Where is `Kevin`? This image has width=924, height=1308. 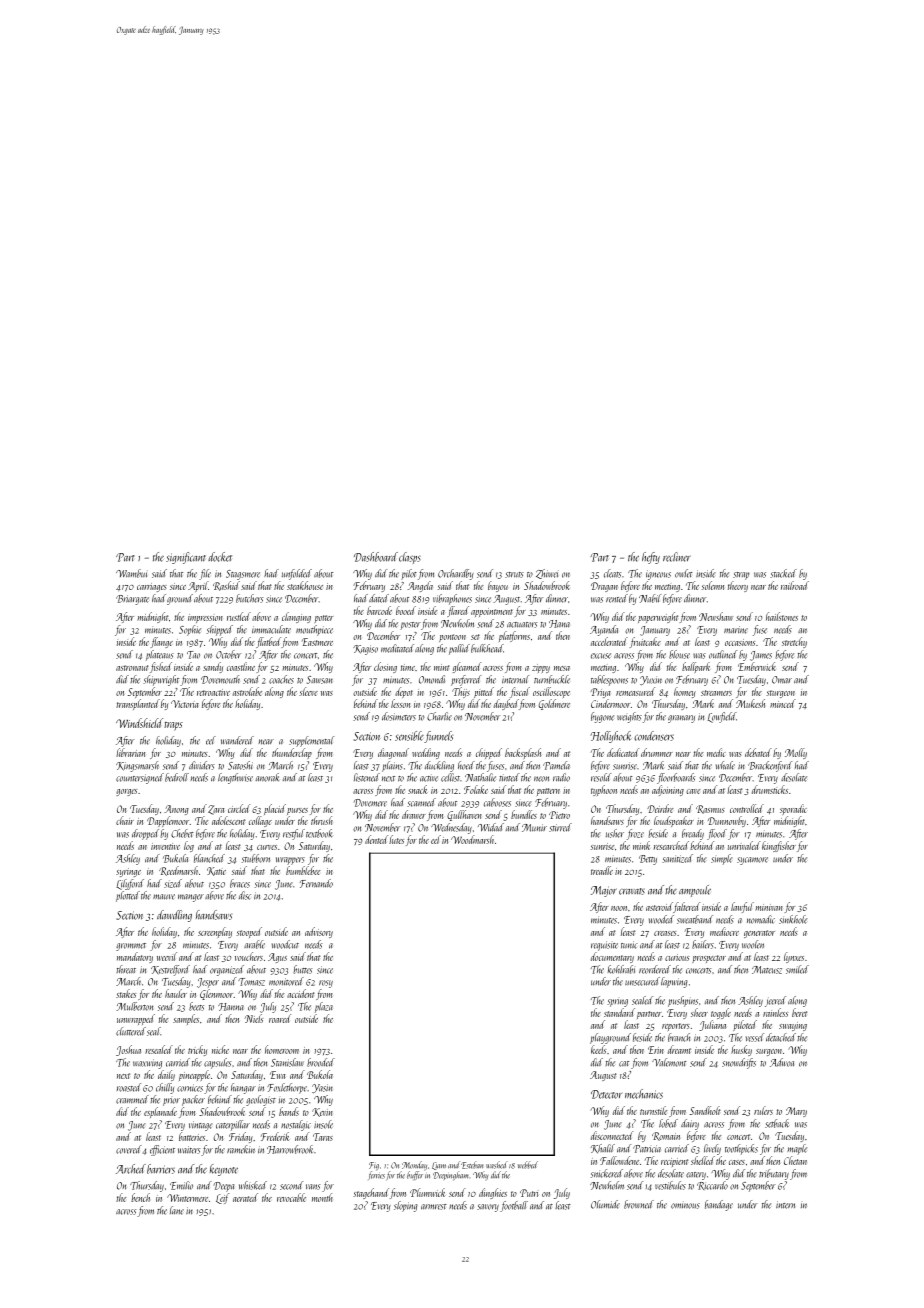 Kevin is located at coordinates (322, 1112).
